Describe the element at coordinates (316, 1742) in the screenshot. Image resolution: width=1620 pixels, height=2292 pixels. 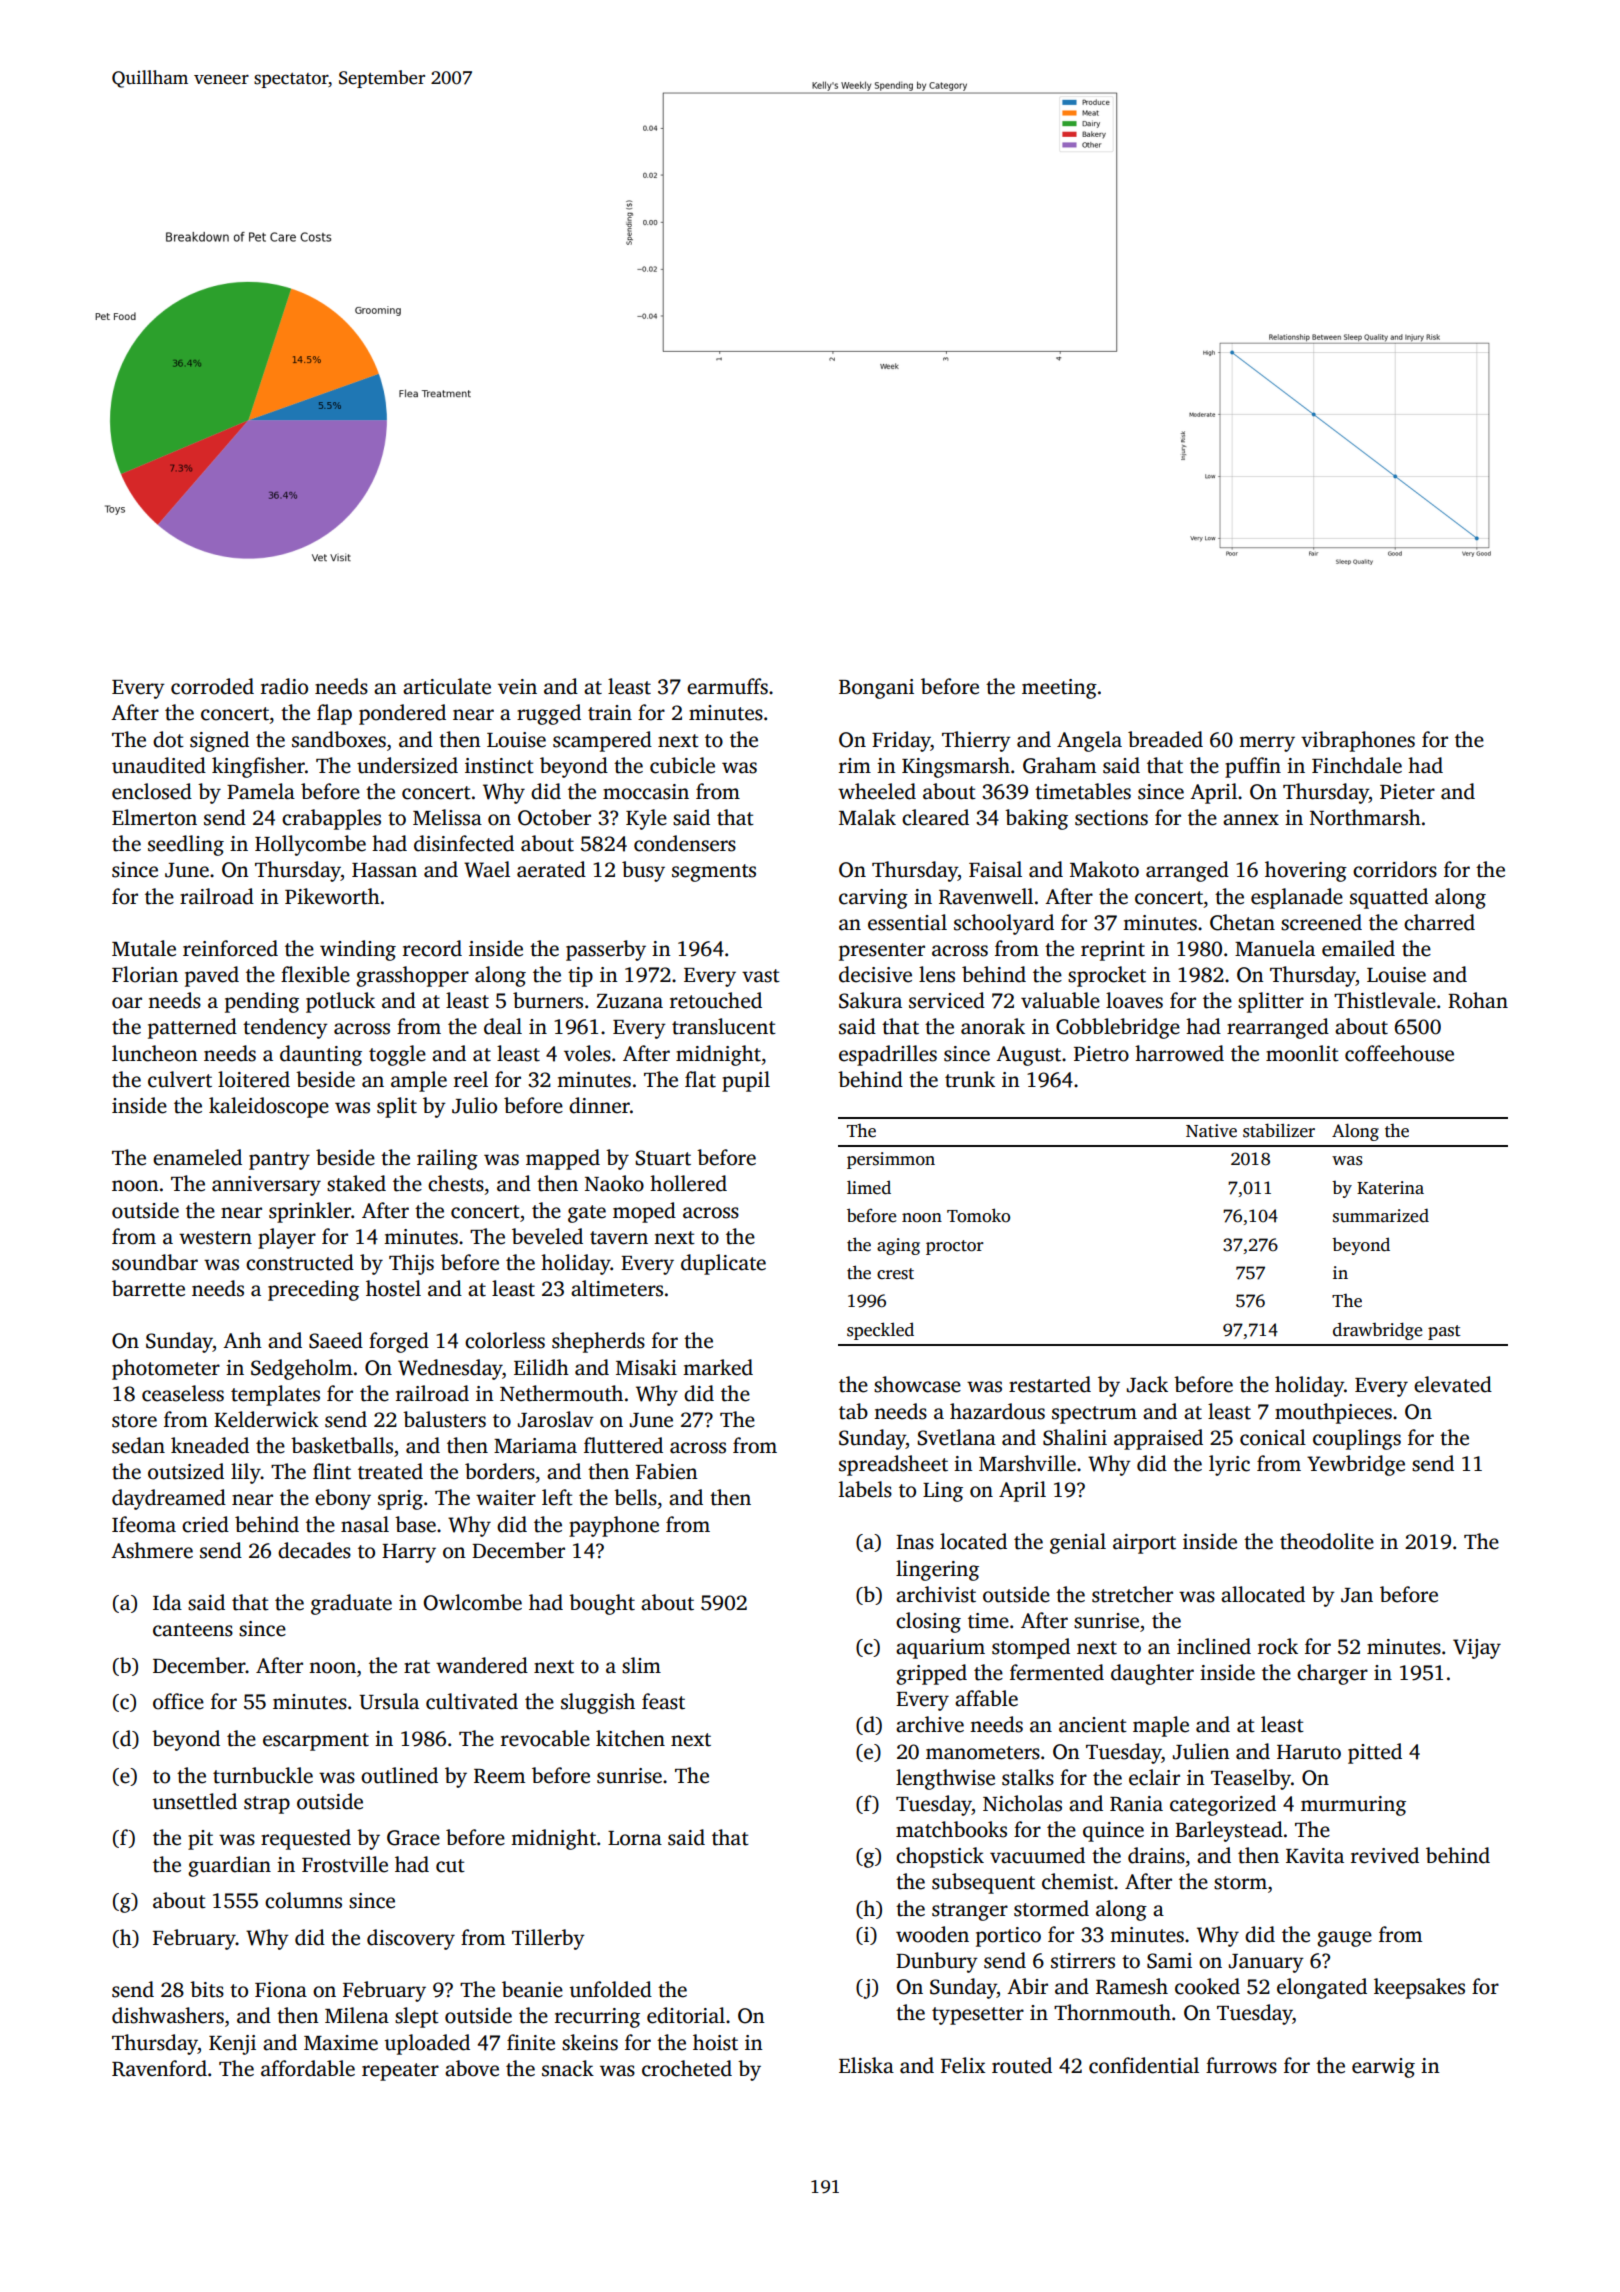
I see `escarpment` at that location.
